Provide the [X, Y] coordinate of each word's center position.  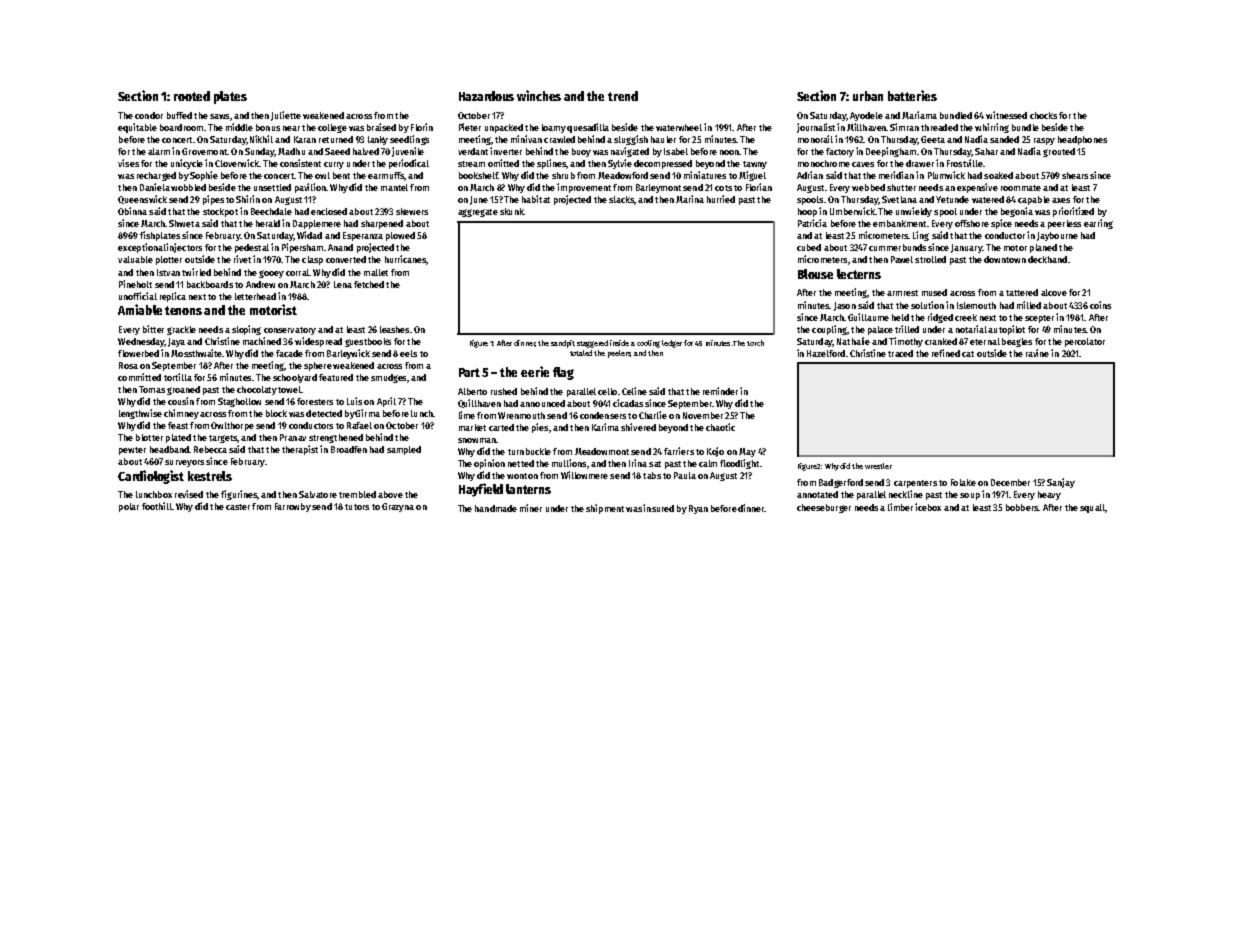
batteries [912, 95]
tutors [357, 507]
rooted [192, 96]
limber [900, 507]
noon [729, 152]
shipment [605, 509]
